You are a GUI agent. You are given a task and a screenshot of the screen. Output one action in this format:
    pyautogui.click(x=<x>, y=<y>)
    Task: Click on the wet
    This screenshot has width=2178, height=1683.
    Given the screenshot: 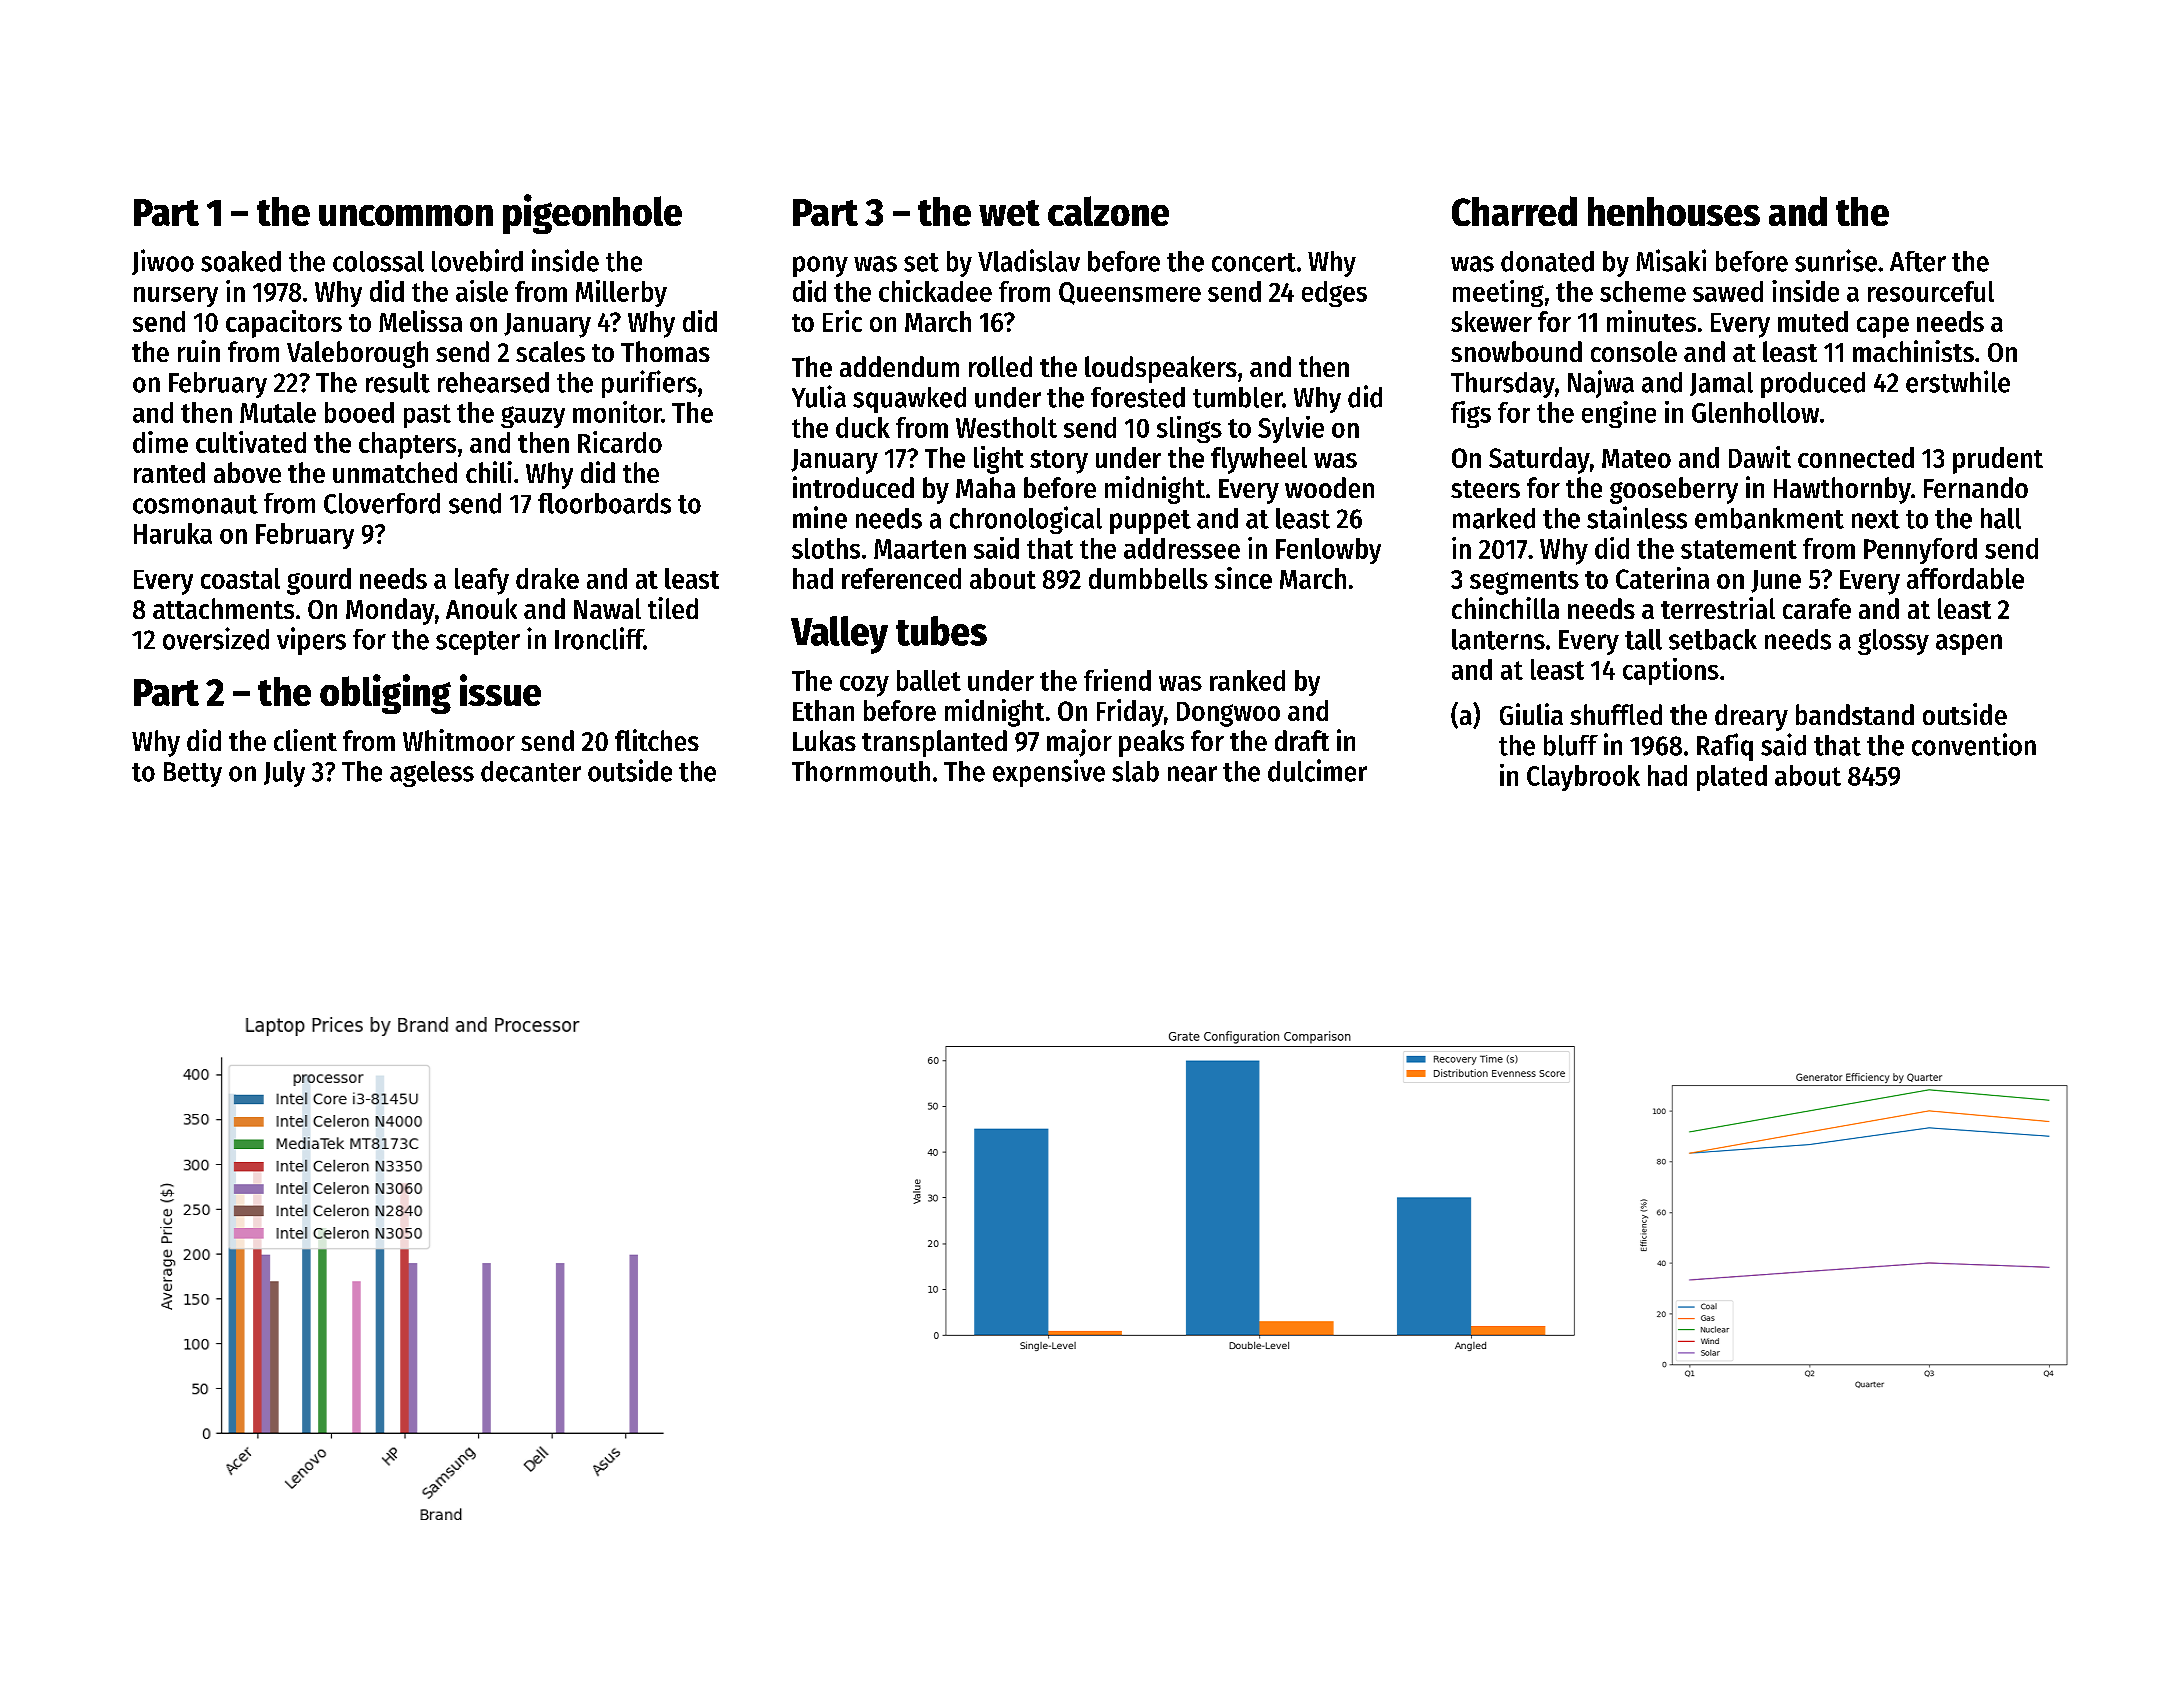 What is the action you would take?
    pyautogui.click(x=1009, y=213)
